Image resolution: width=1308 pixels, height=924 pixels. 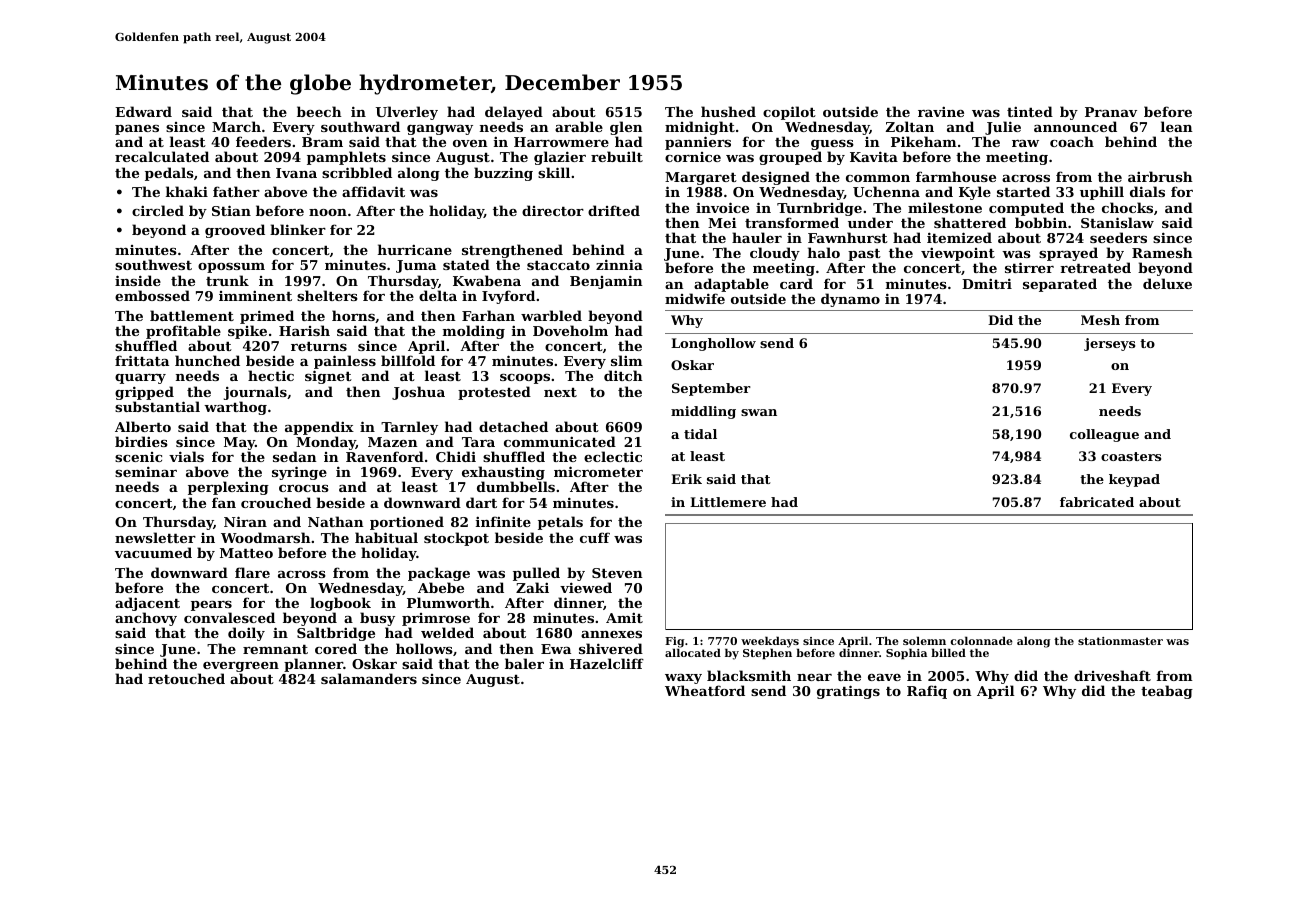 I want to click on solemn, so click(x=924, y=640).
